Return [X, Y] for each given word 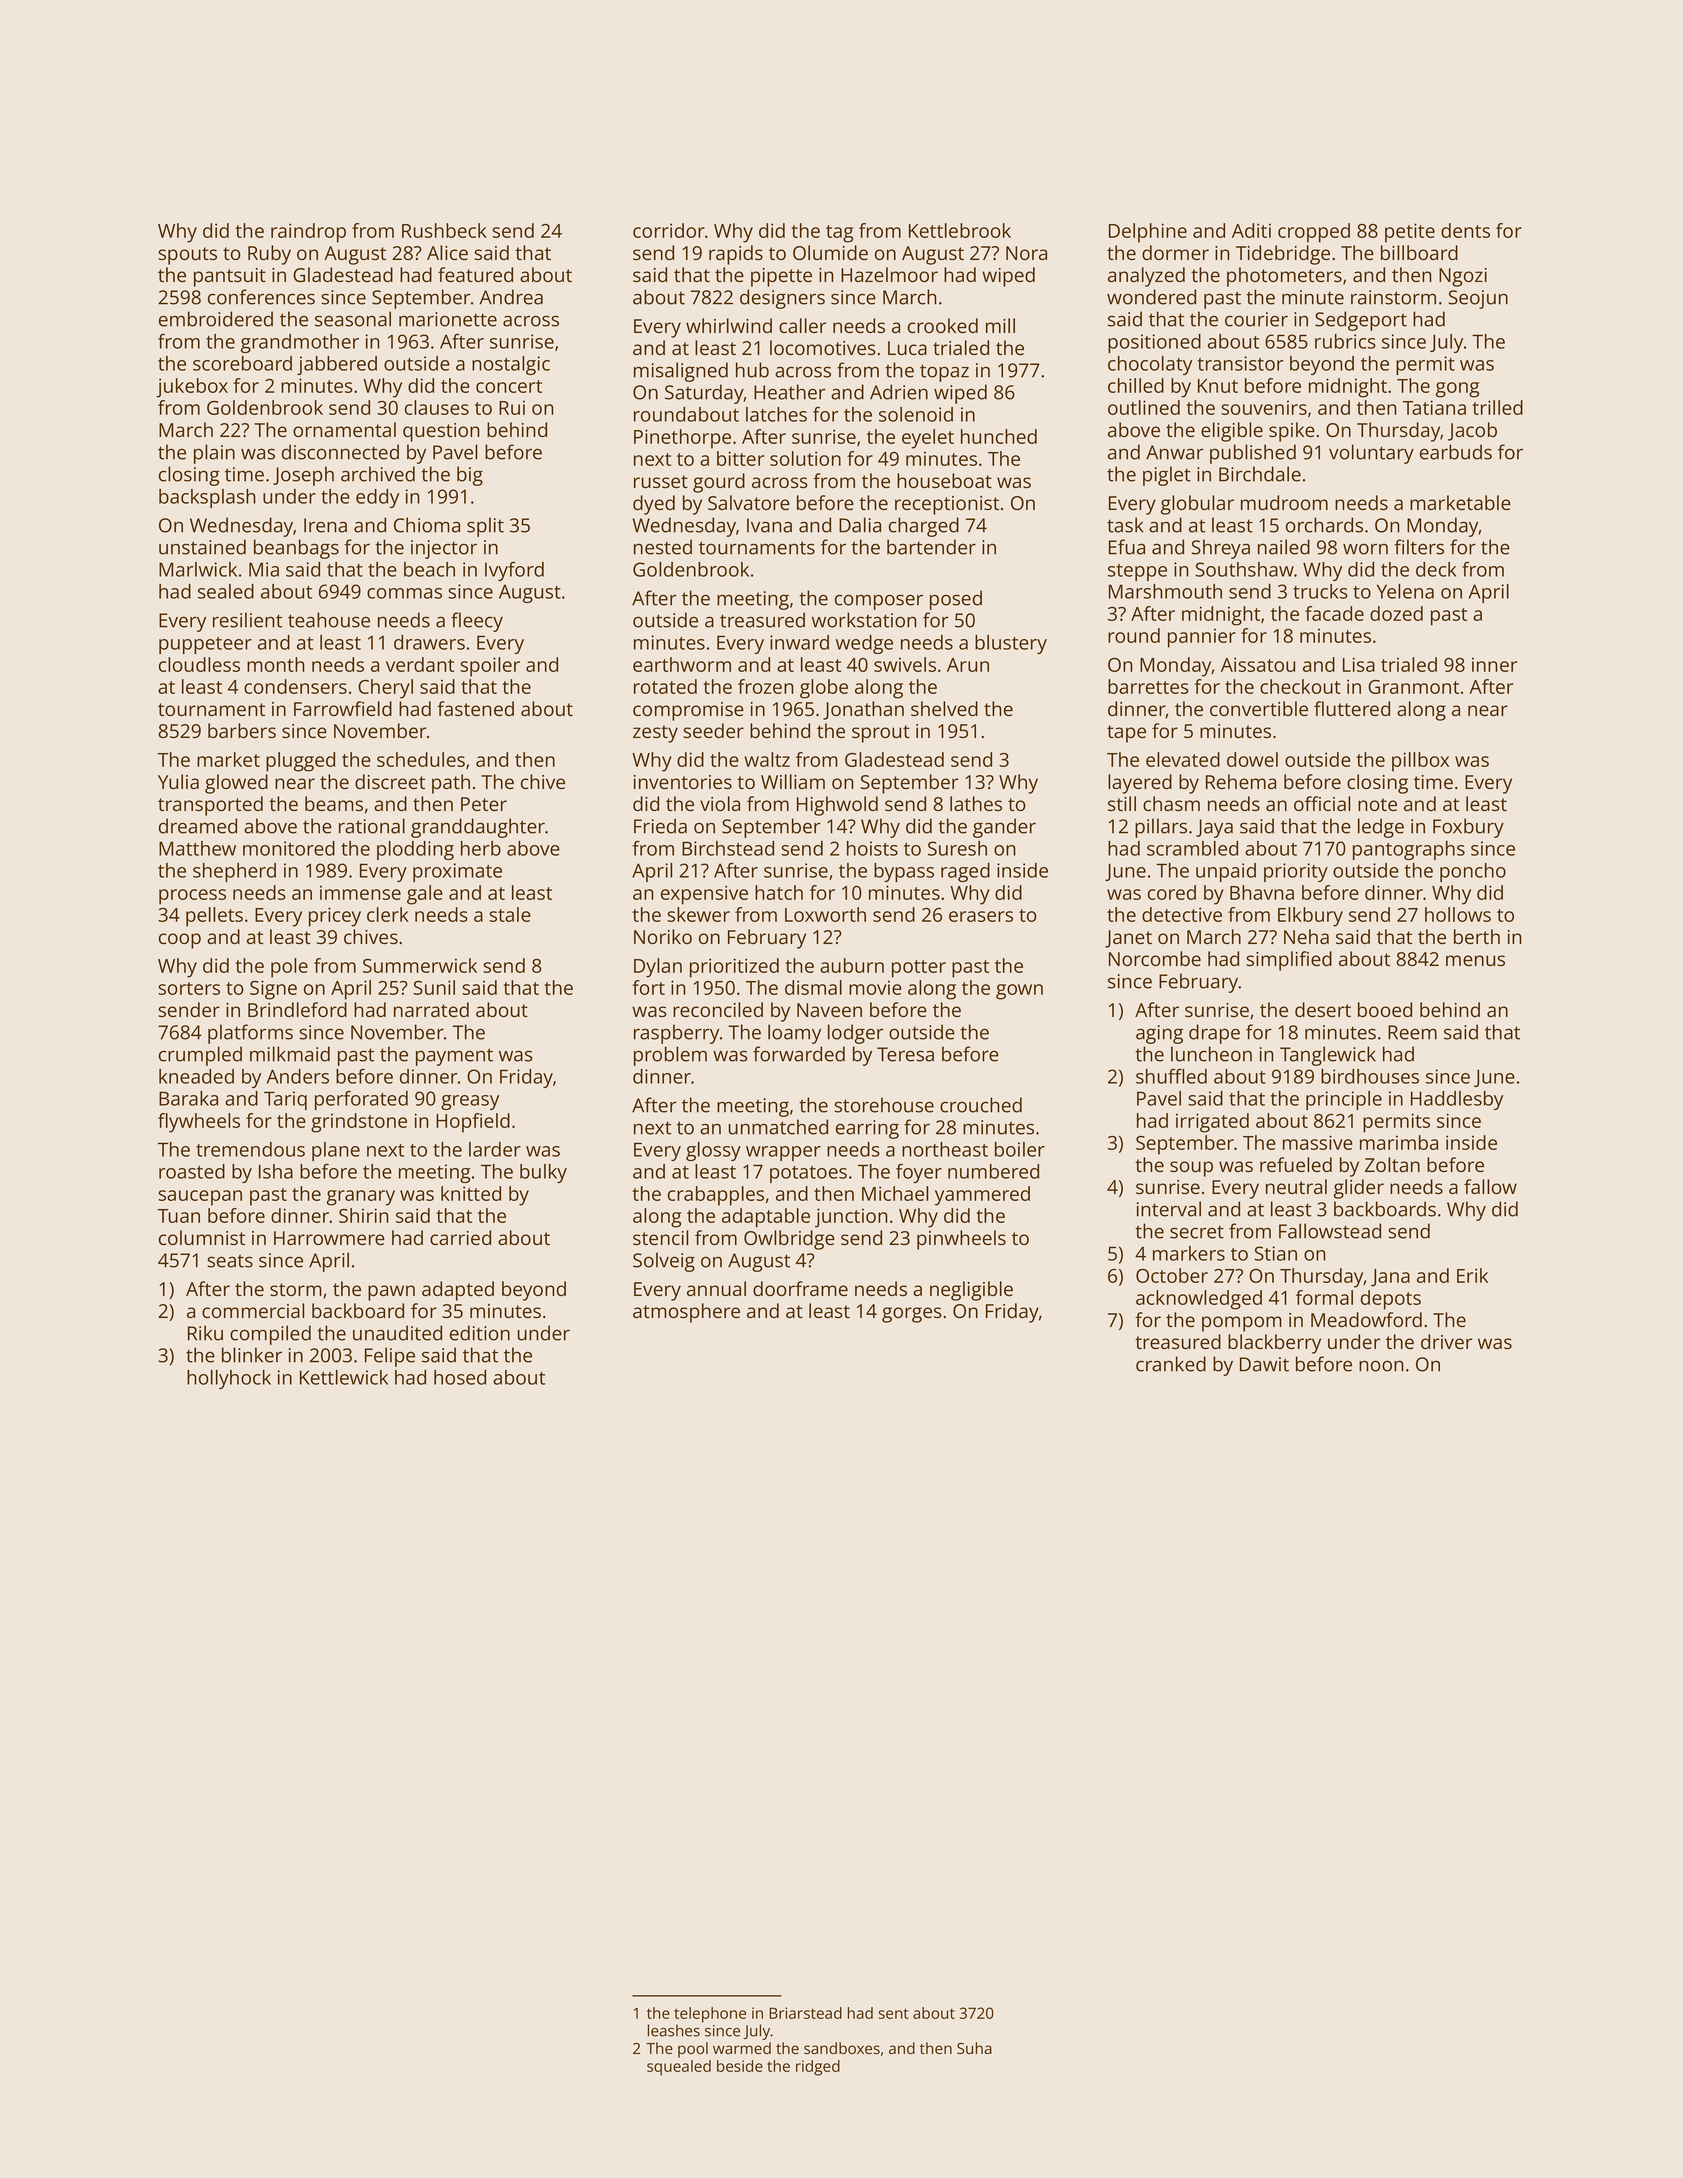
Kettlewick [344, 1377]
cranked [1171, 1364]
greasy [470, 1102]
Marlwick [198, 569]
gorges [912, 1315]
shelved [944, 708]
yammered [982, 1196]
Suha [974, 2048]
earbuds [1456, 452]
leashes [674, 2030]
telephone [710, 2015]
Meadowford [1366, 1319]
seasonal [353, 319]
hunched [999, 436]
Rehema [1241, 781]
